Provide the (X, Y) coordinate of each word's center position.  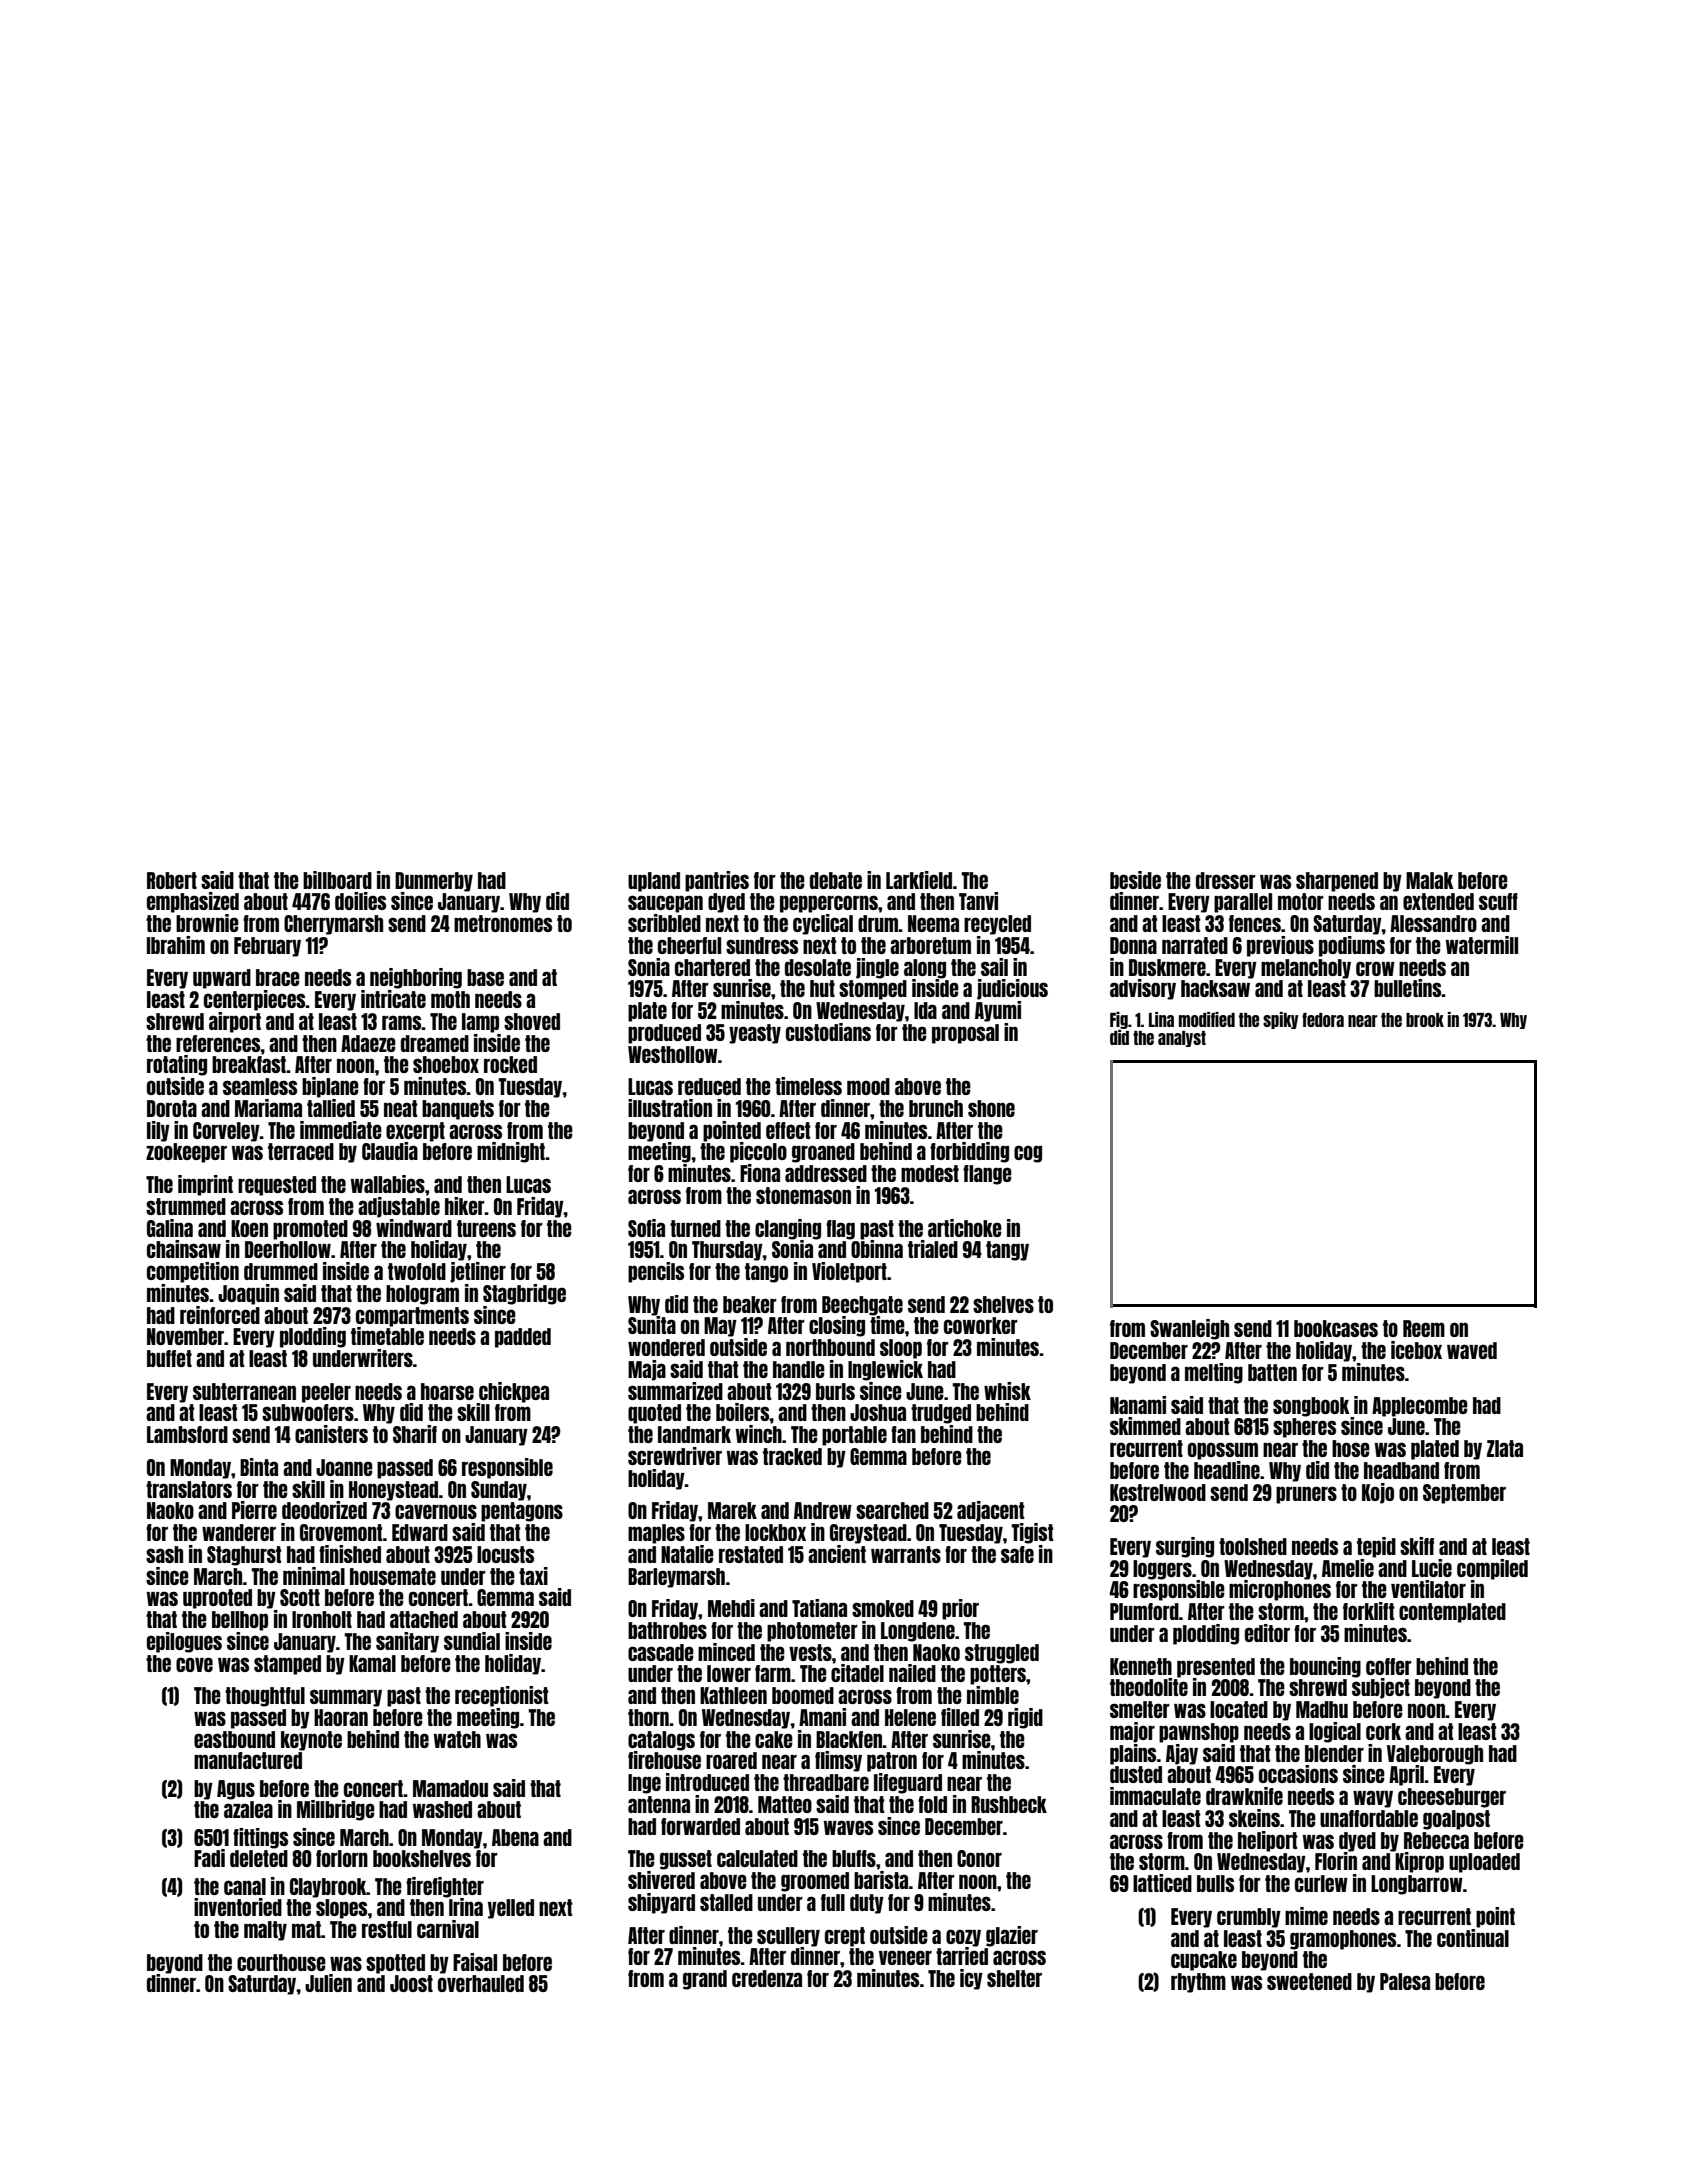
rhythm (1198, 1983)
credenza (767, 1978)
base (485, 977)
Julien (328, 1983)
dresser (1226, 880)
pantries (717, 881)
